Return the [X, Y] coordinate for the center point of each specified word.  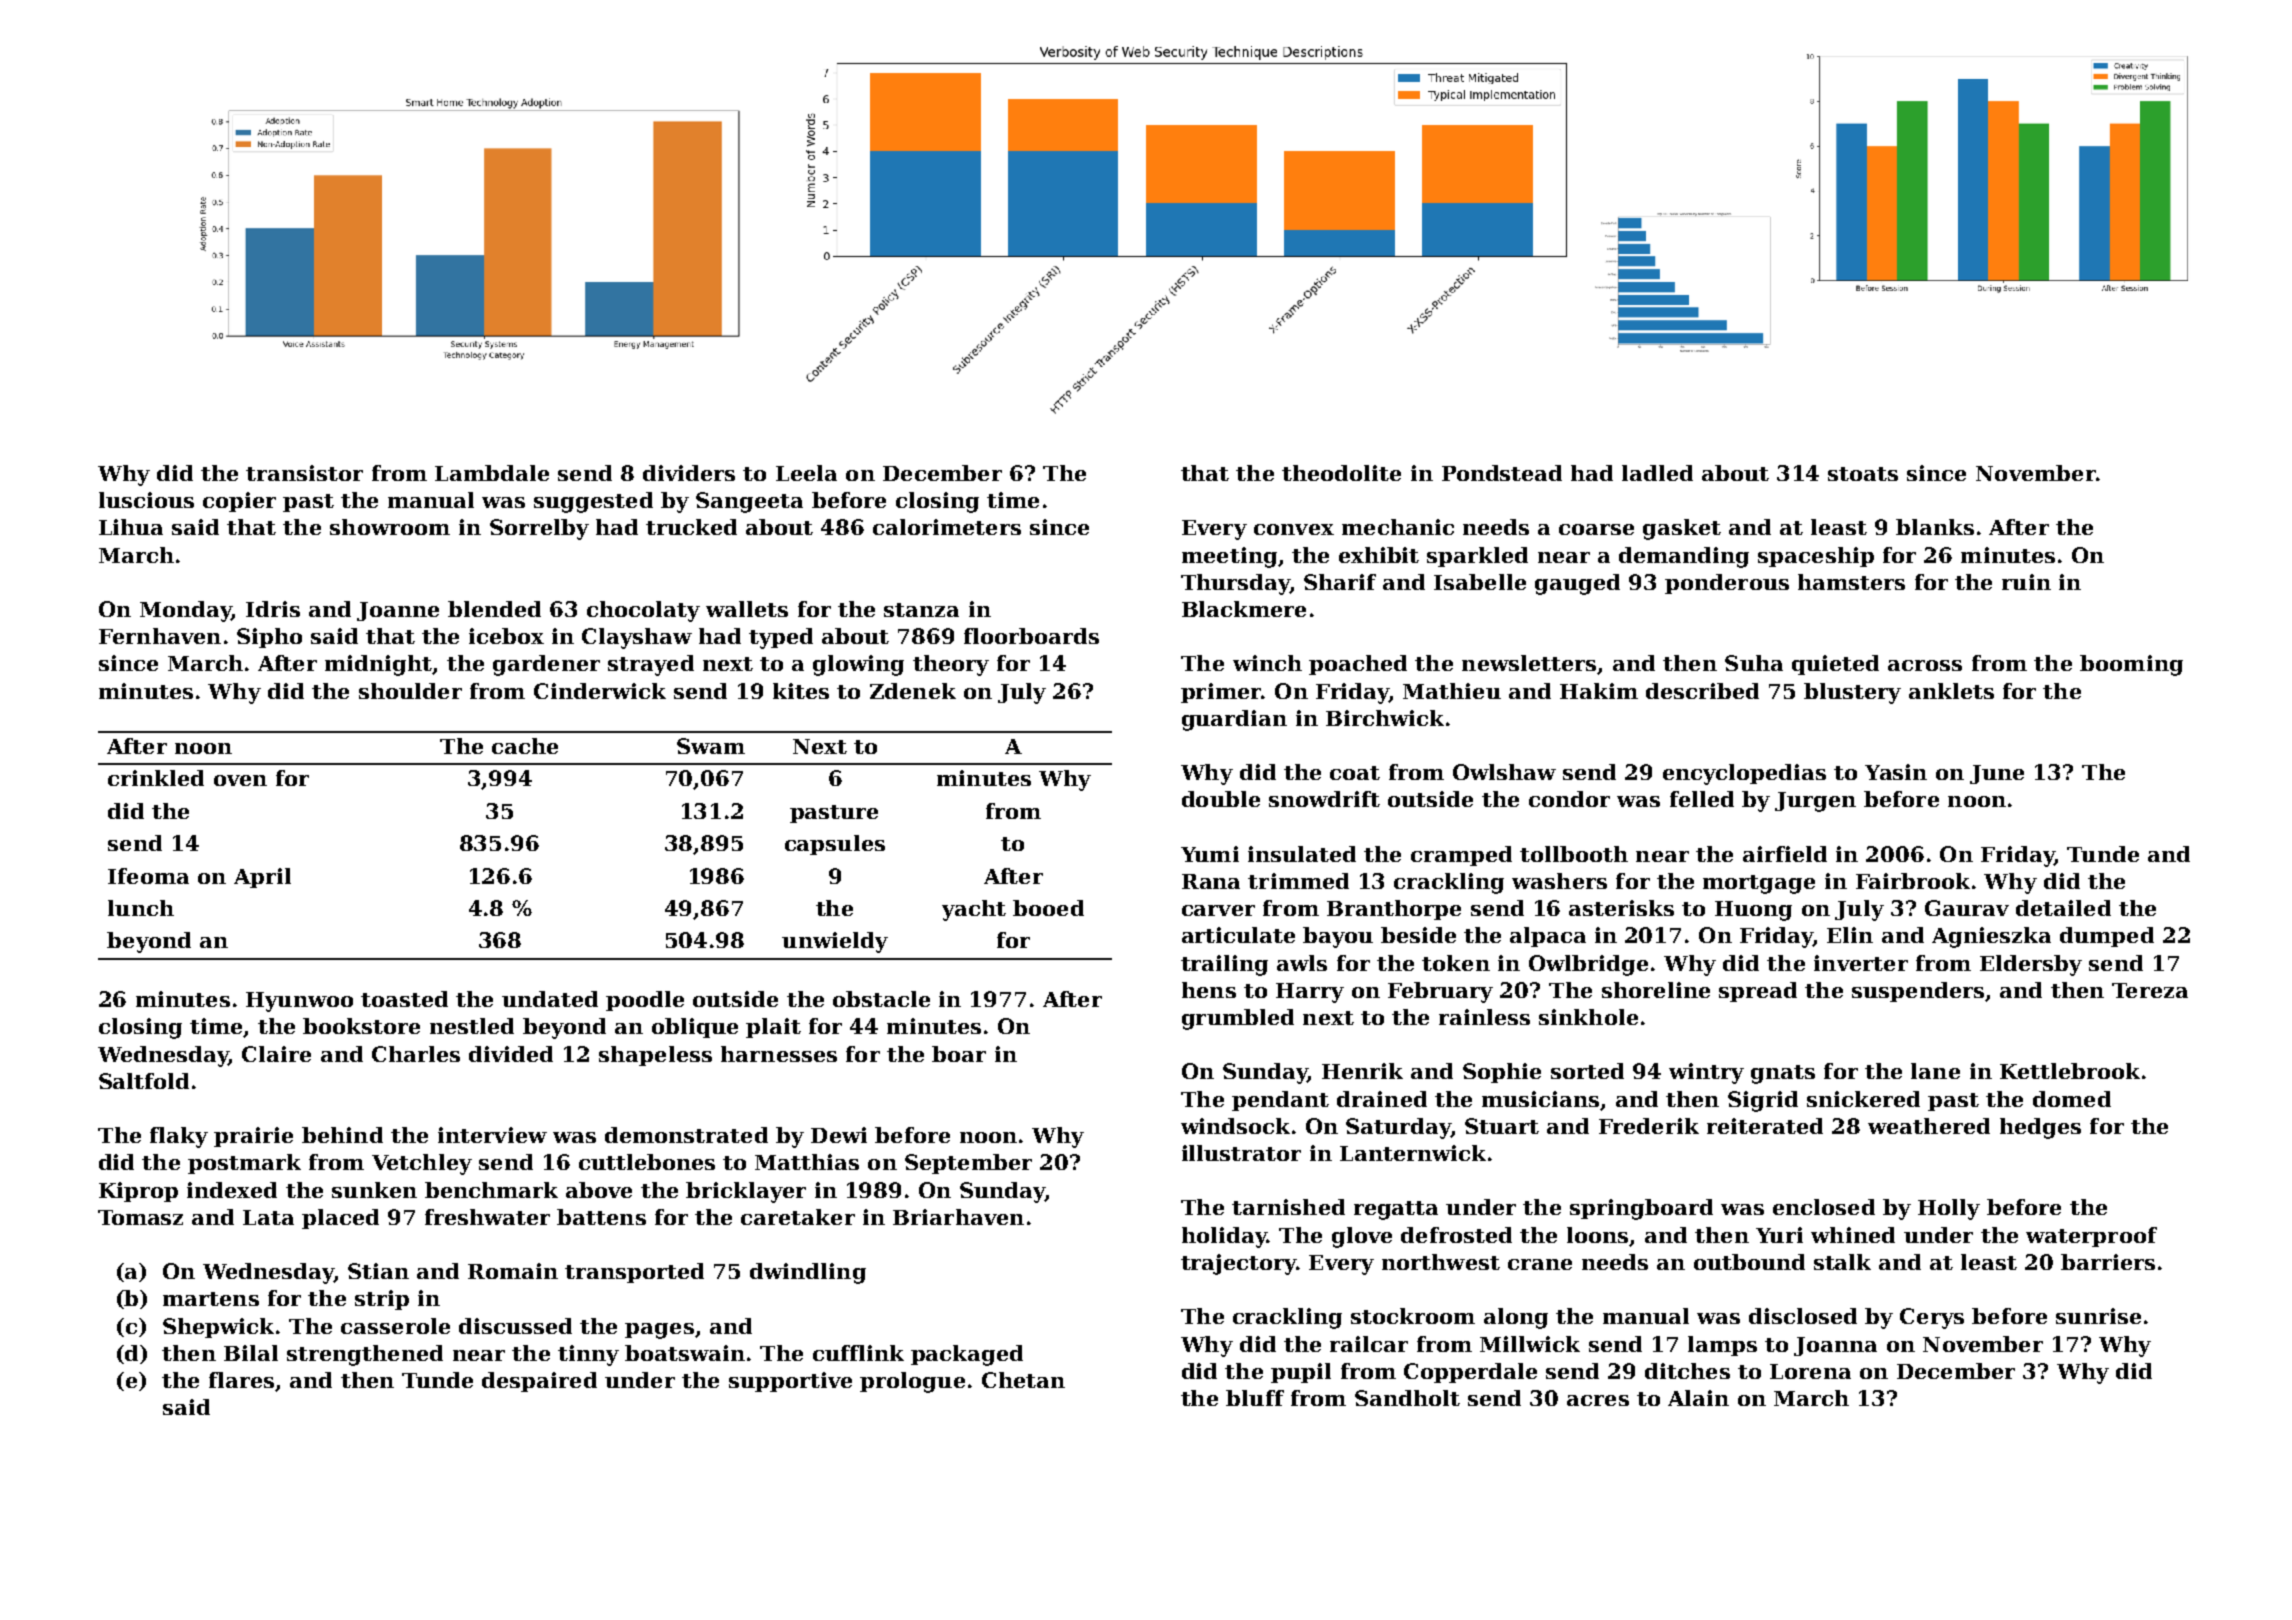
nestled [472, 1026]
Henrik [1362, 1071]
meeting [1229, 557]
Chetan [1023, 1380]
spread [1758, 992]
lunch [141, 908]
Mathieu [1452, 691]
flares [241, 1380]
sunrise [2098, 1316]
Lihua [131, 527]
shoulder [410, 691]
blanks [1935, 527]
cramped [1461, 856]
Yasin [1896, 772]
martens [211, 1299]
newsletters [1529, 663]
